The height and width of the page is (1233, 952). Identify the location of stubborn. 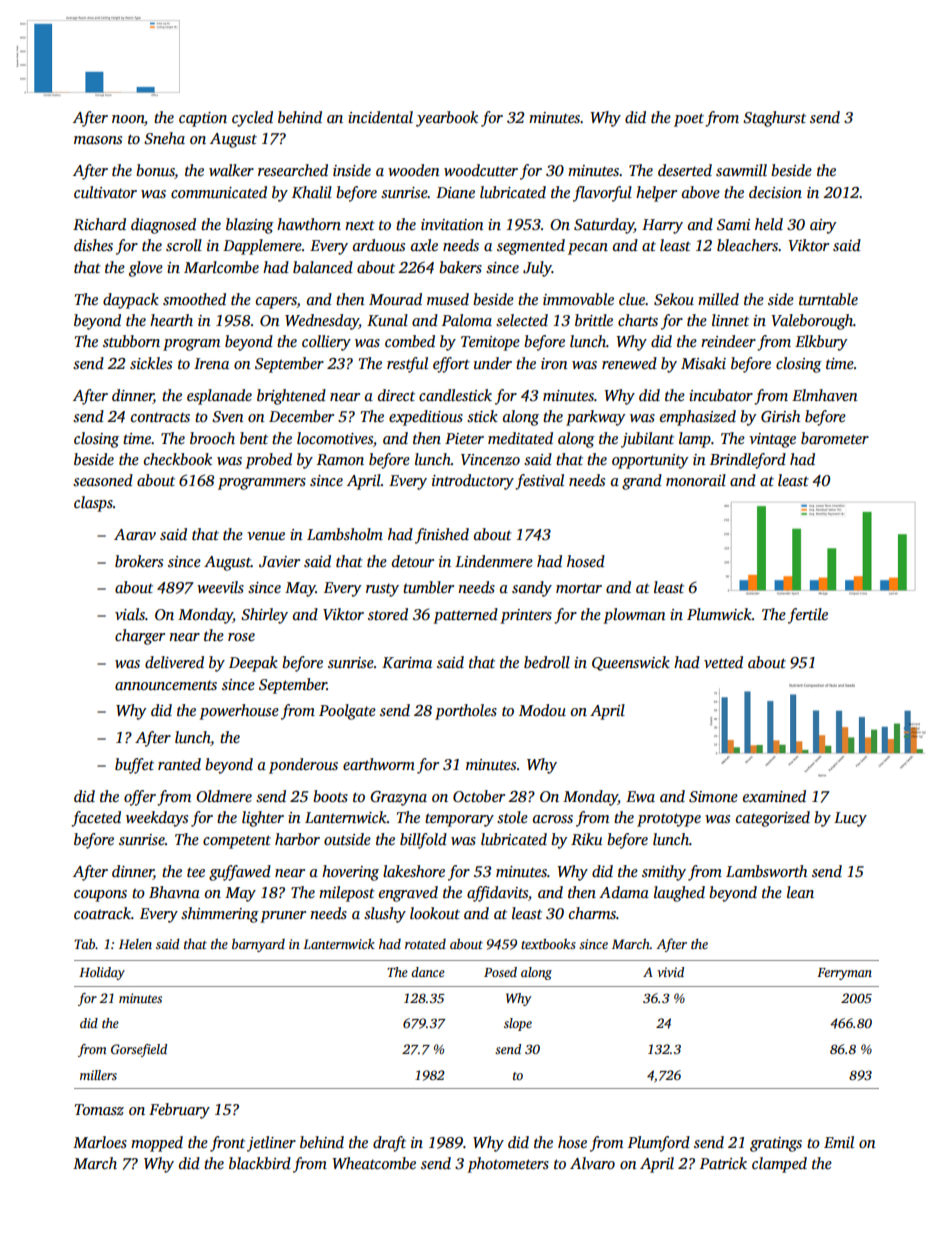
(131, 341).
